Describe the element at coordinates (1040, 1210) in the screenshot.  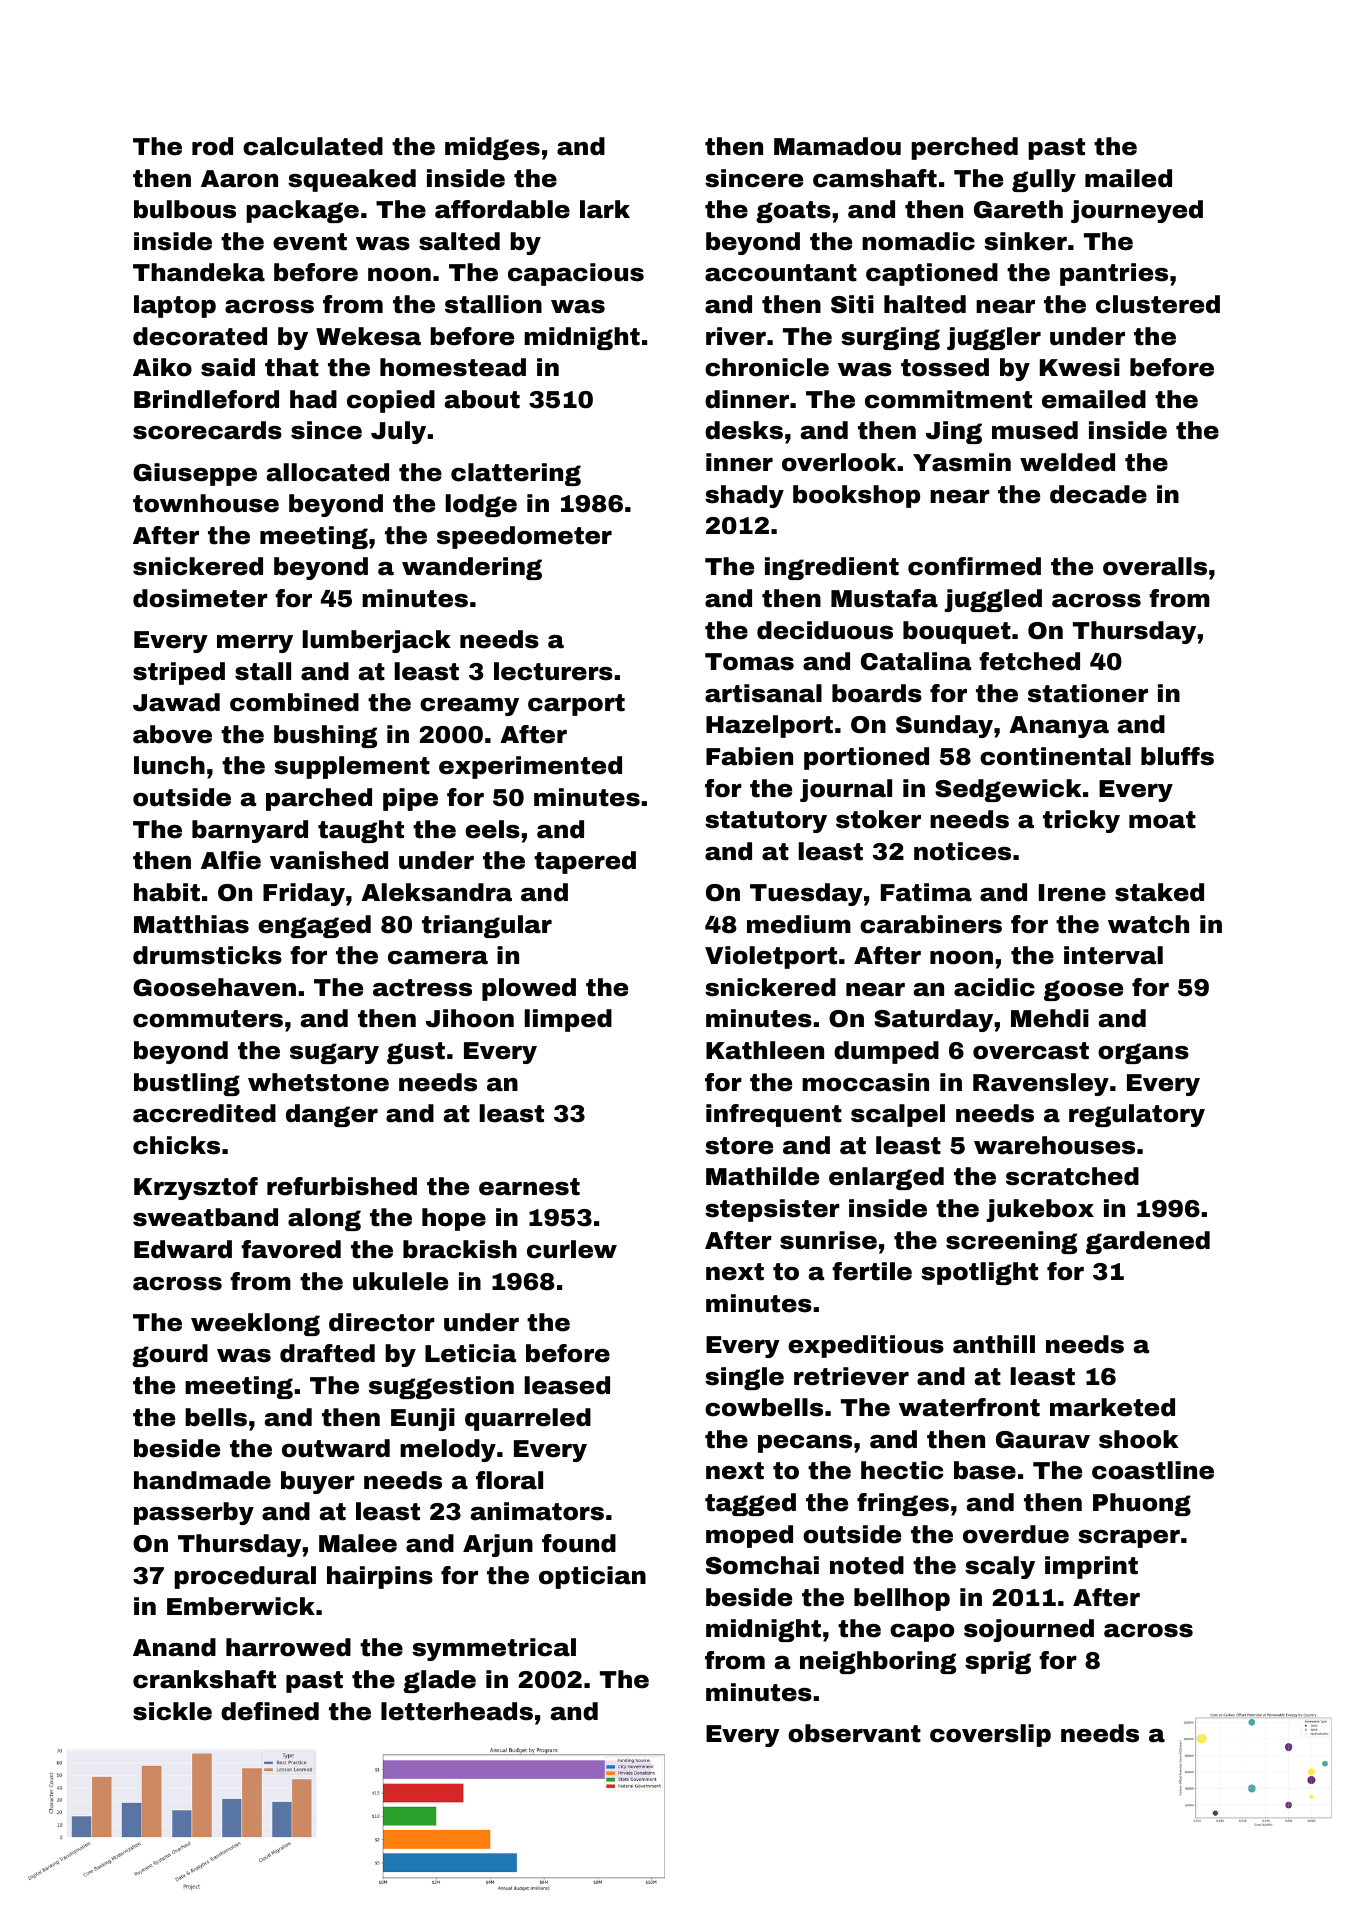
I see `jukebox` at that location.
